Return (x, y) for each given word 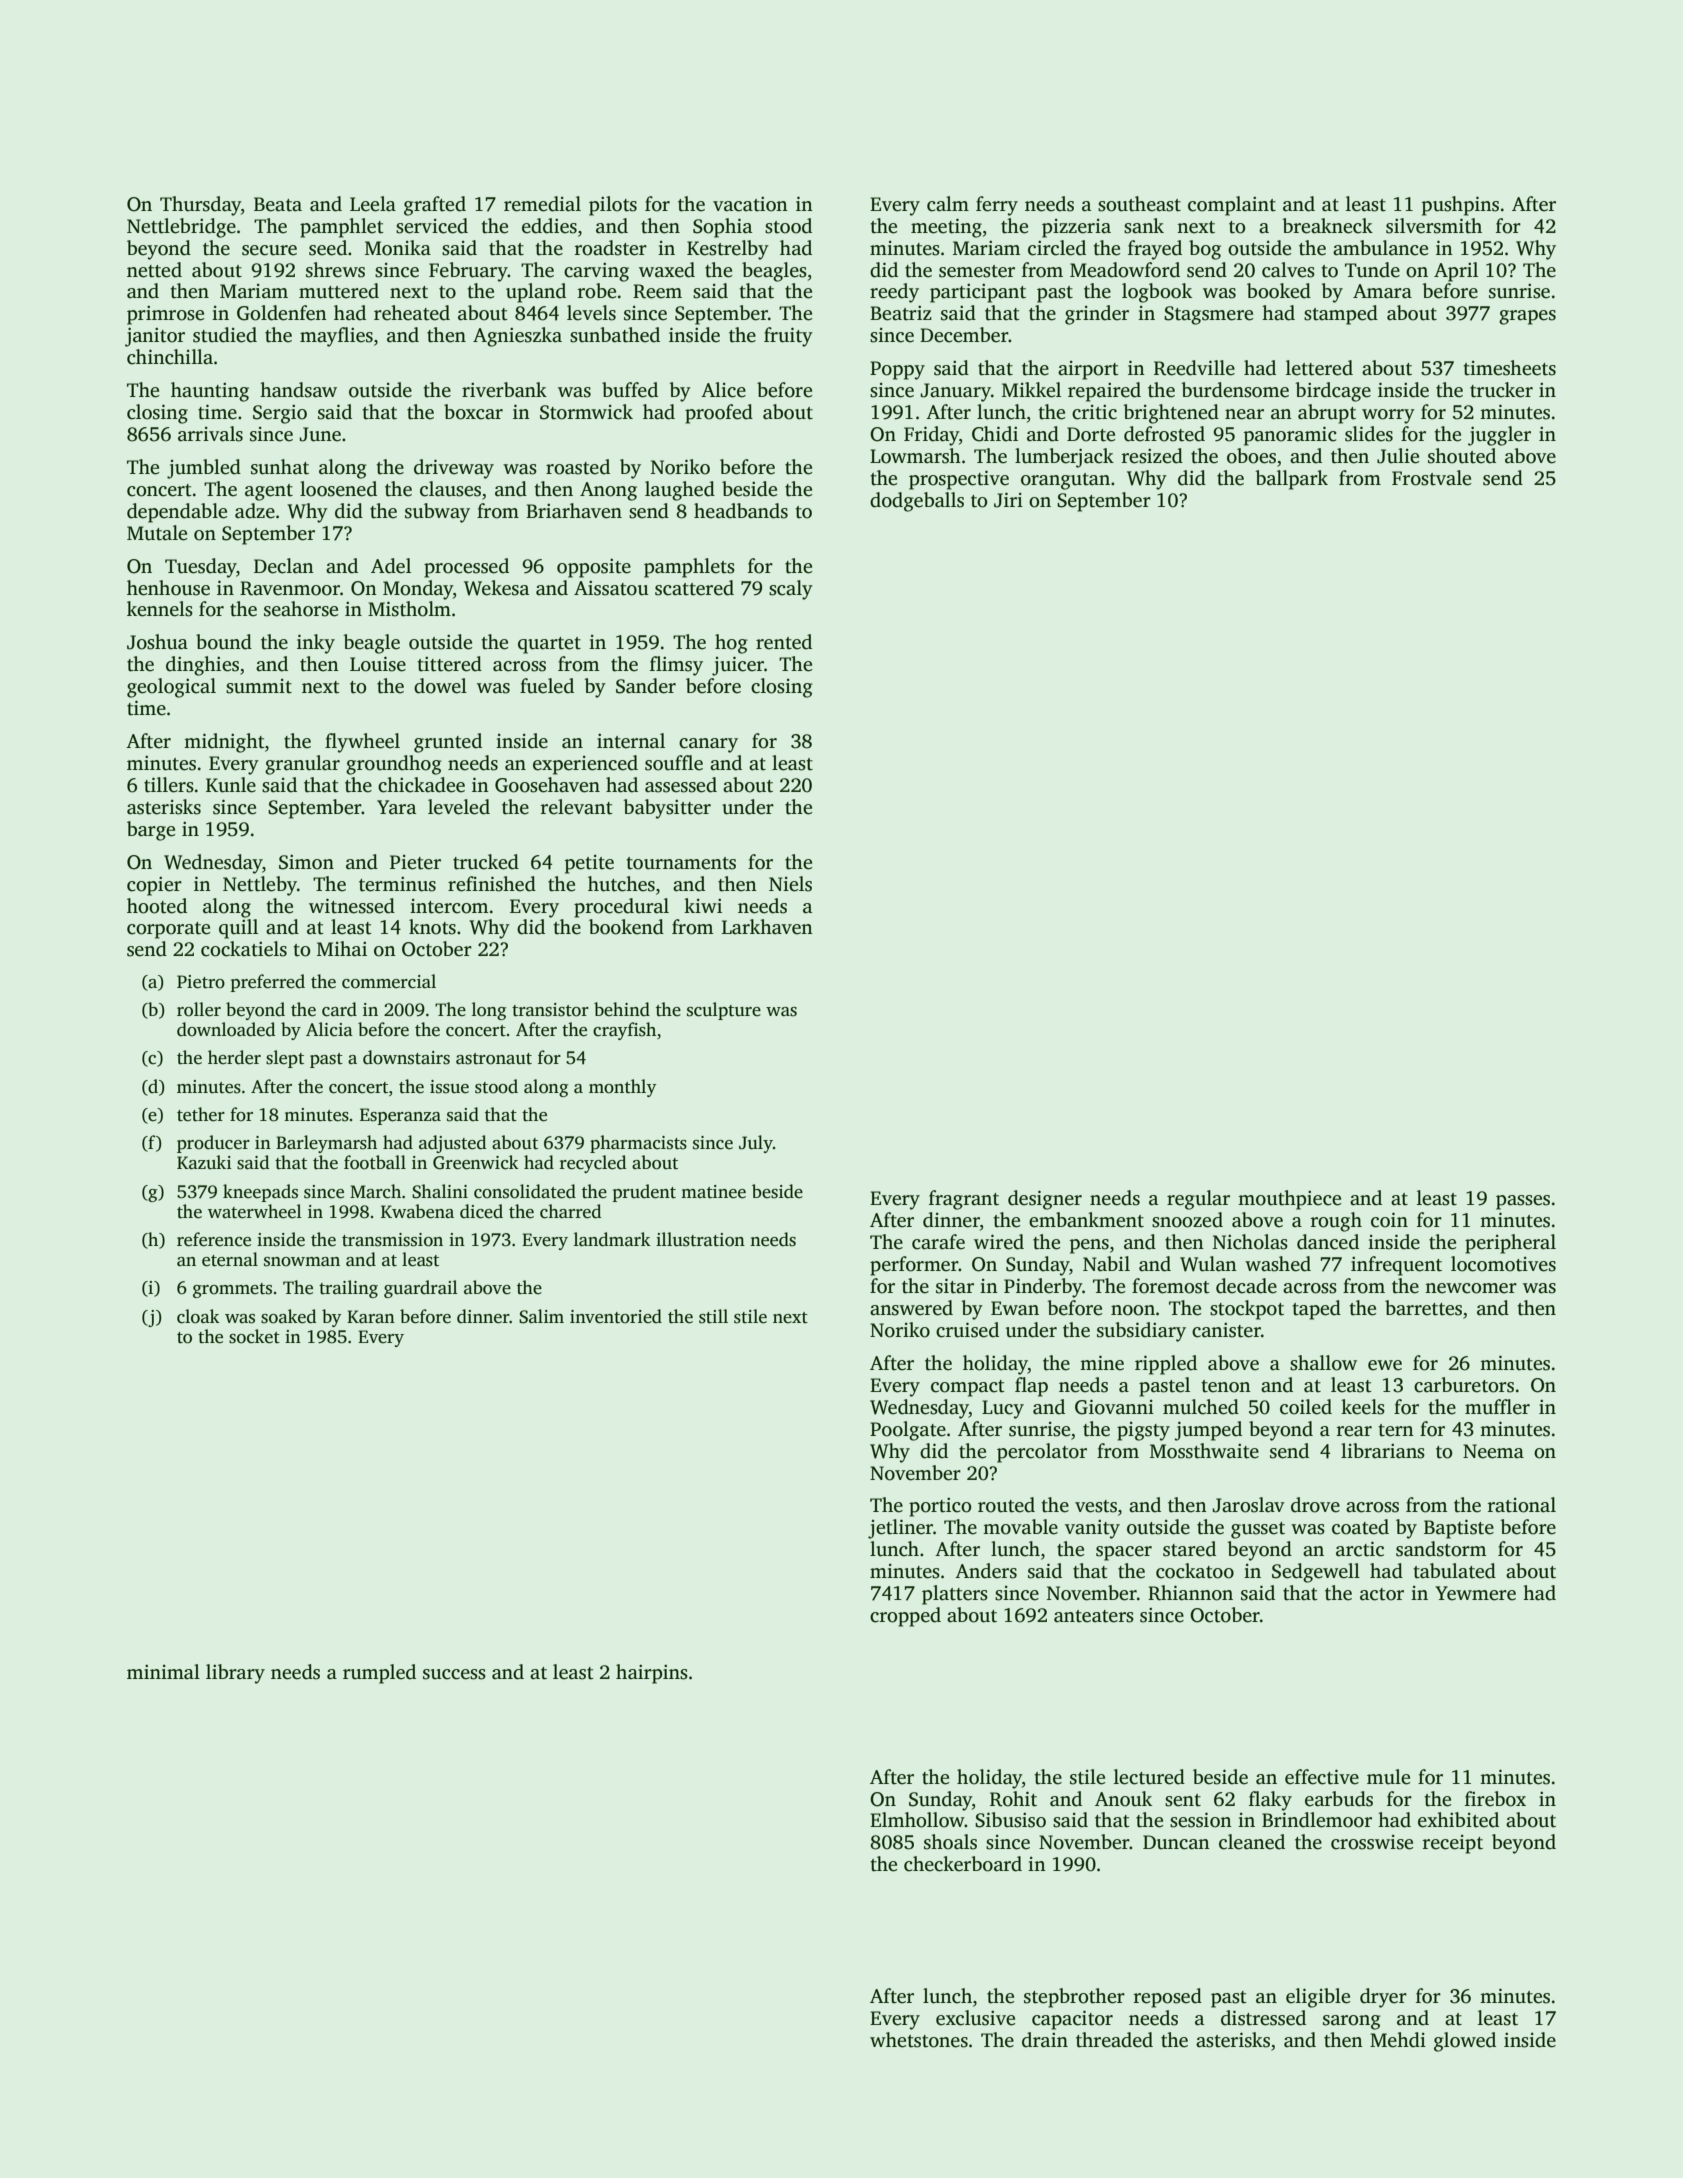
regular (1198, 1200)
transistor (550, 1010)
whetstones (919, 2040)
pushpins (1460, 206)
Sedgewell (1316, 1573)
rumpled (379, 1674)
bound (224, 642)
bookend (626, 927)
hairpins (652, 1674)
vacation (750, 204)
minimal (163, 1671)
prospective (959, 480)
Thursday (200, 206)
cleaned (1252, 1842)
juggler (1499, 436)
